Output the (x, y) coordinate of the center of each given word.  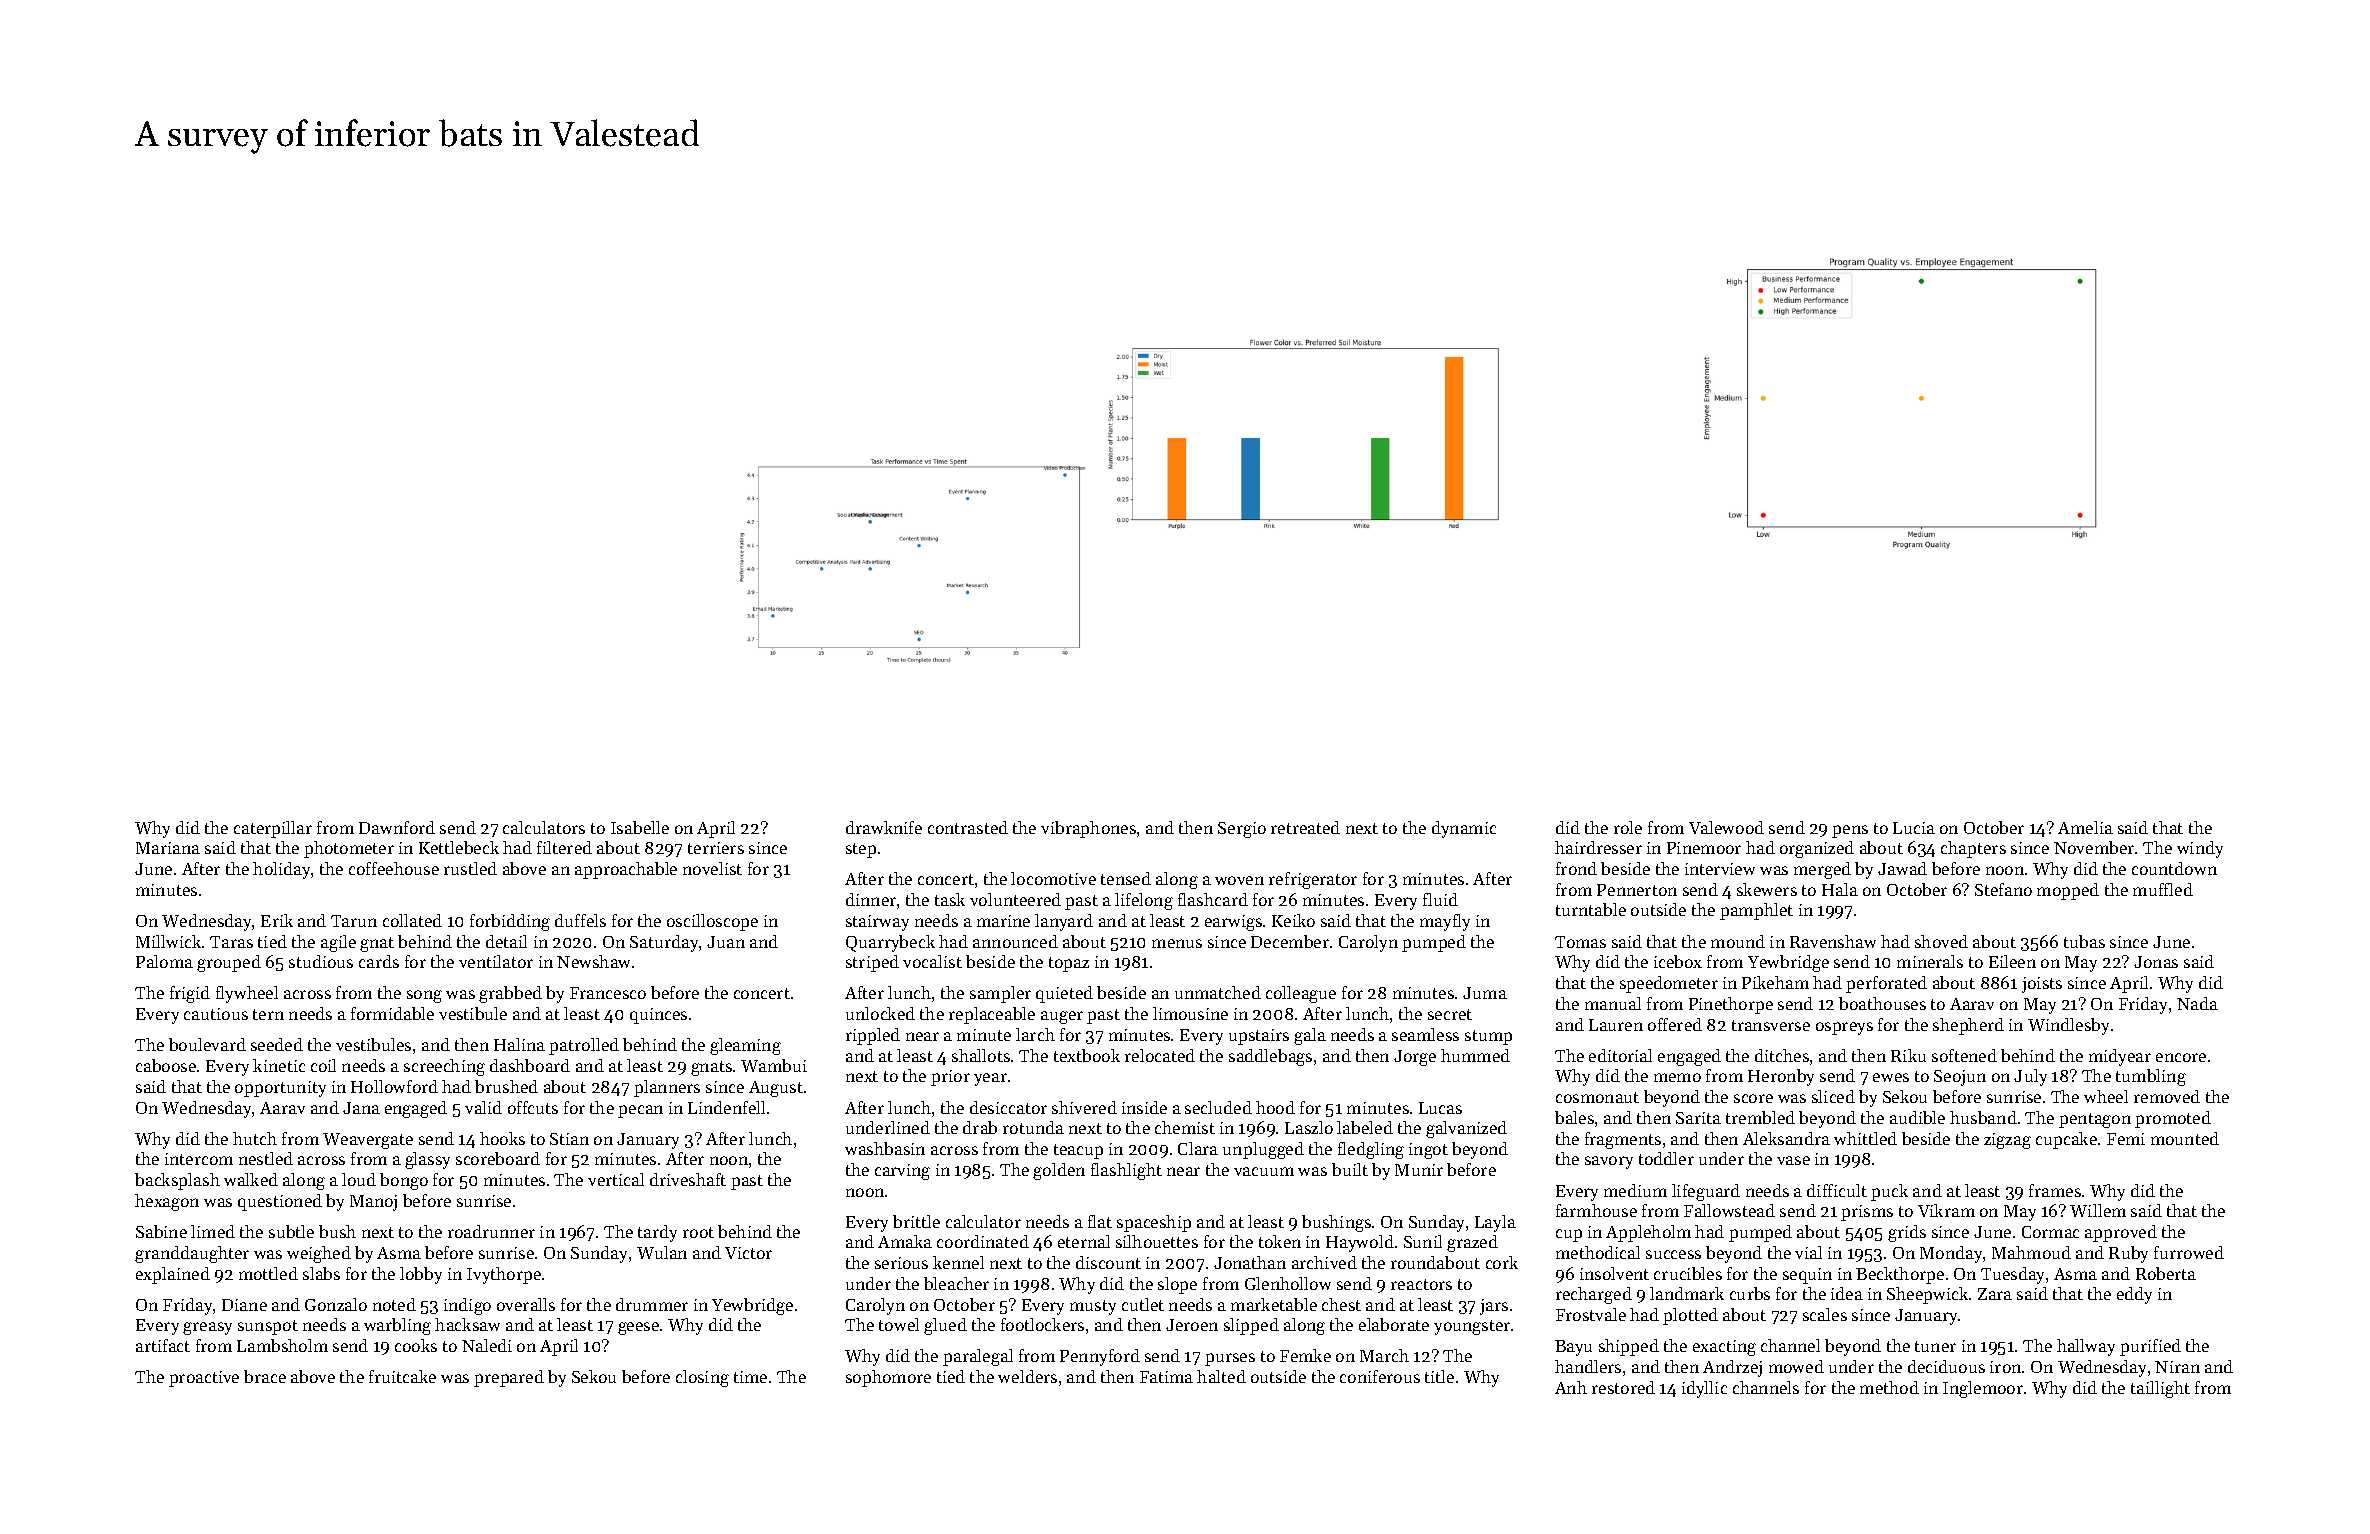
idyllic (1704, 1389)
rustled (470, 868)
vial (1808, 1252)
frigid (190, 994)
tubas (2084, 941)
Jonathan (1250, 1262)
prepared (509, 1378)
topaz (1069, 964)
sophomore (888, 1378)
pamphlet (1756, 911)
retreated (1305, 827)
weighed (319, 1254)
